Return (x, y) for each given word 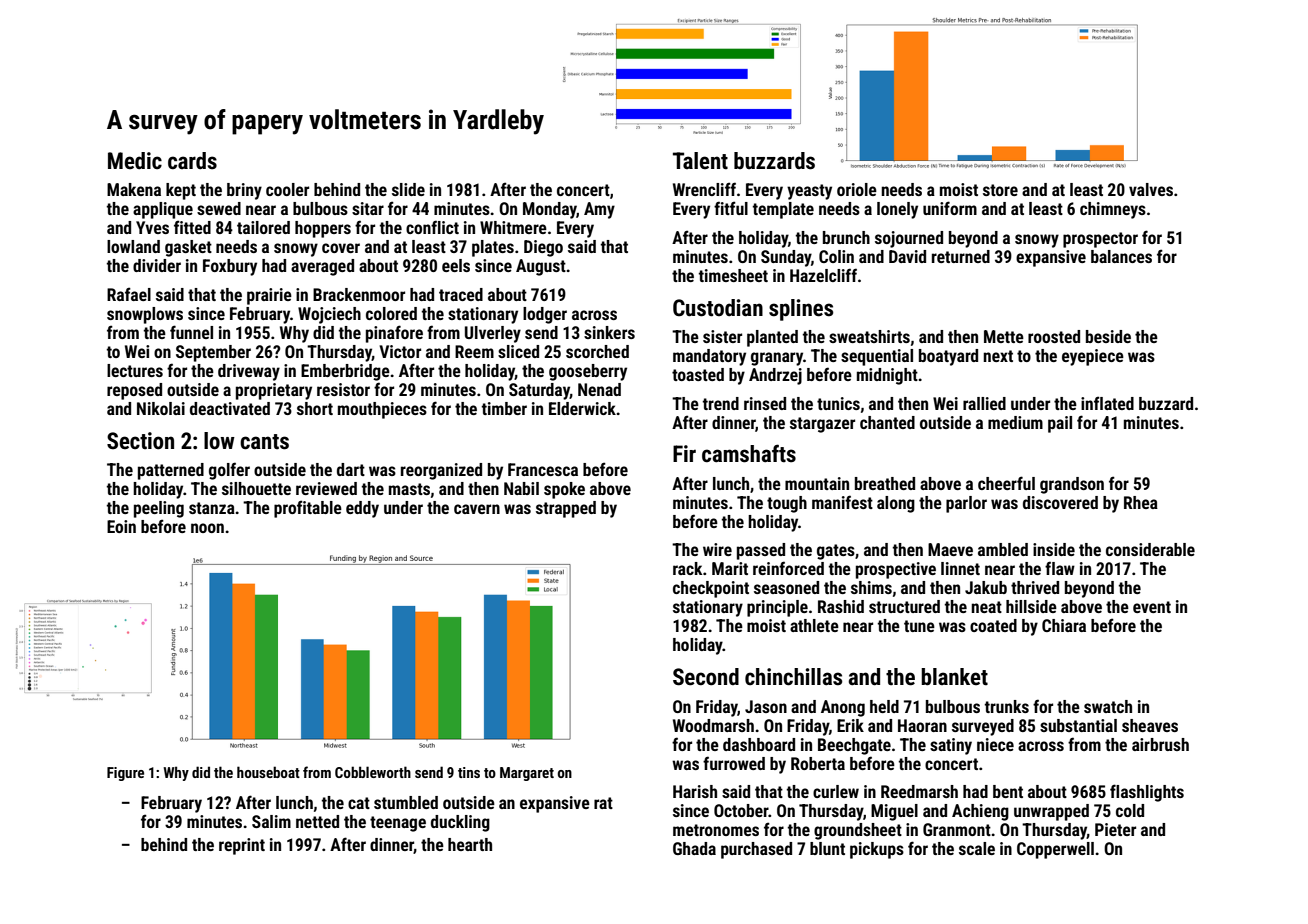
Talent (700, 161)
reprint (242, 846)
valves (1151, 189)
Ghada (694, 848)
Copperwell (1055, 850)
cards (192, 161)
